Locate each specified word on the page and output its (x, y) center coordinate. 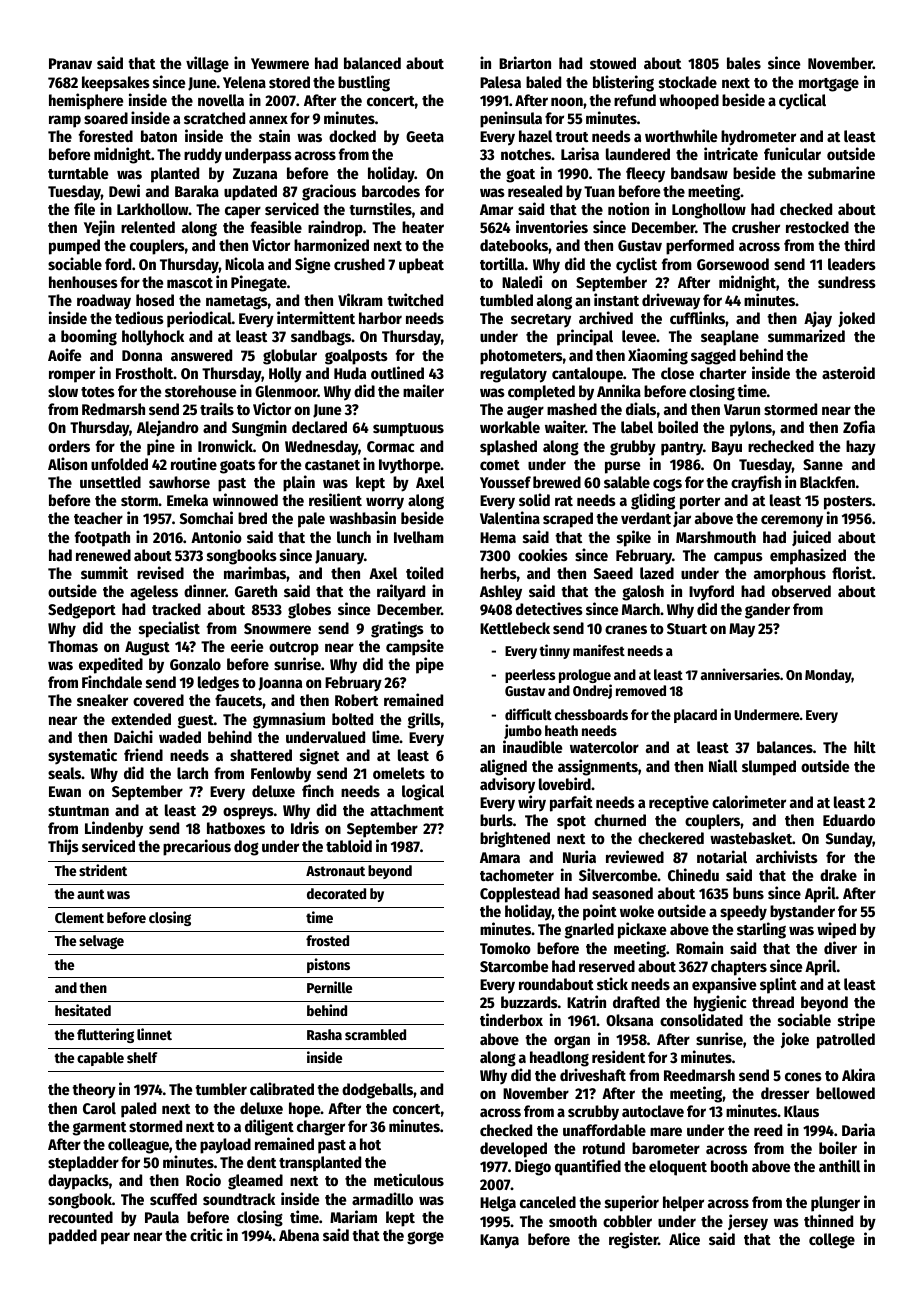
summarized (806, 335)
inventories (552, 226)
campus (738, 558)
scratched (214, 118)
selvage (101, 942)
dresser (785, 1093)
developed (513, 1150)
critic (206, 1234)
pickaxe (642, 930)
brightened (515, 839)
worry (385, 503)
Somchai (206, 517)
